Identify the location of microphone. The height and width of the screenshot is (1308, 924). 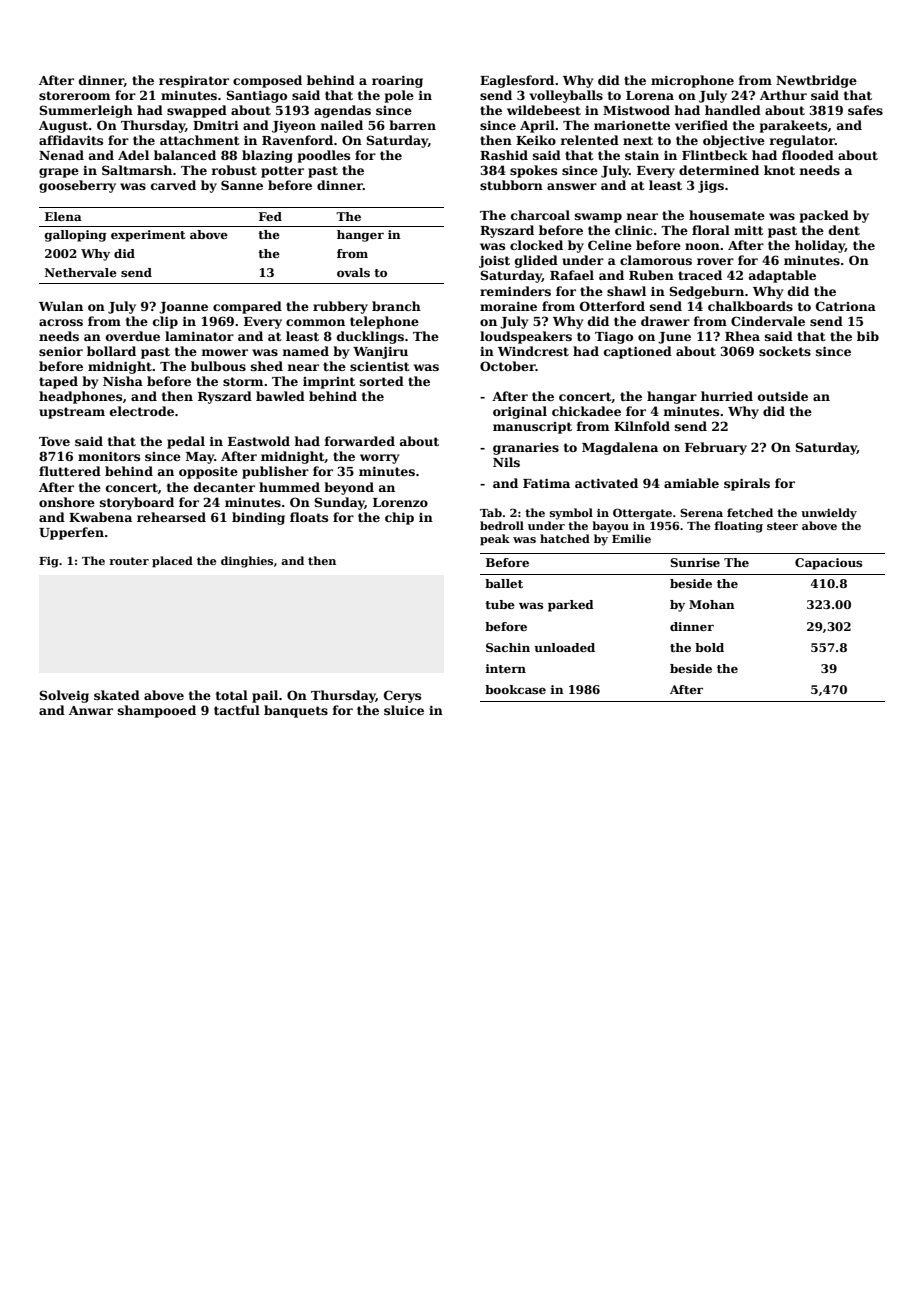
(692, 81).
